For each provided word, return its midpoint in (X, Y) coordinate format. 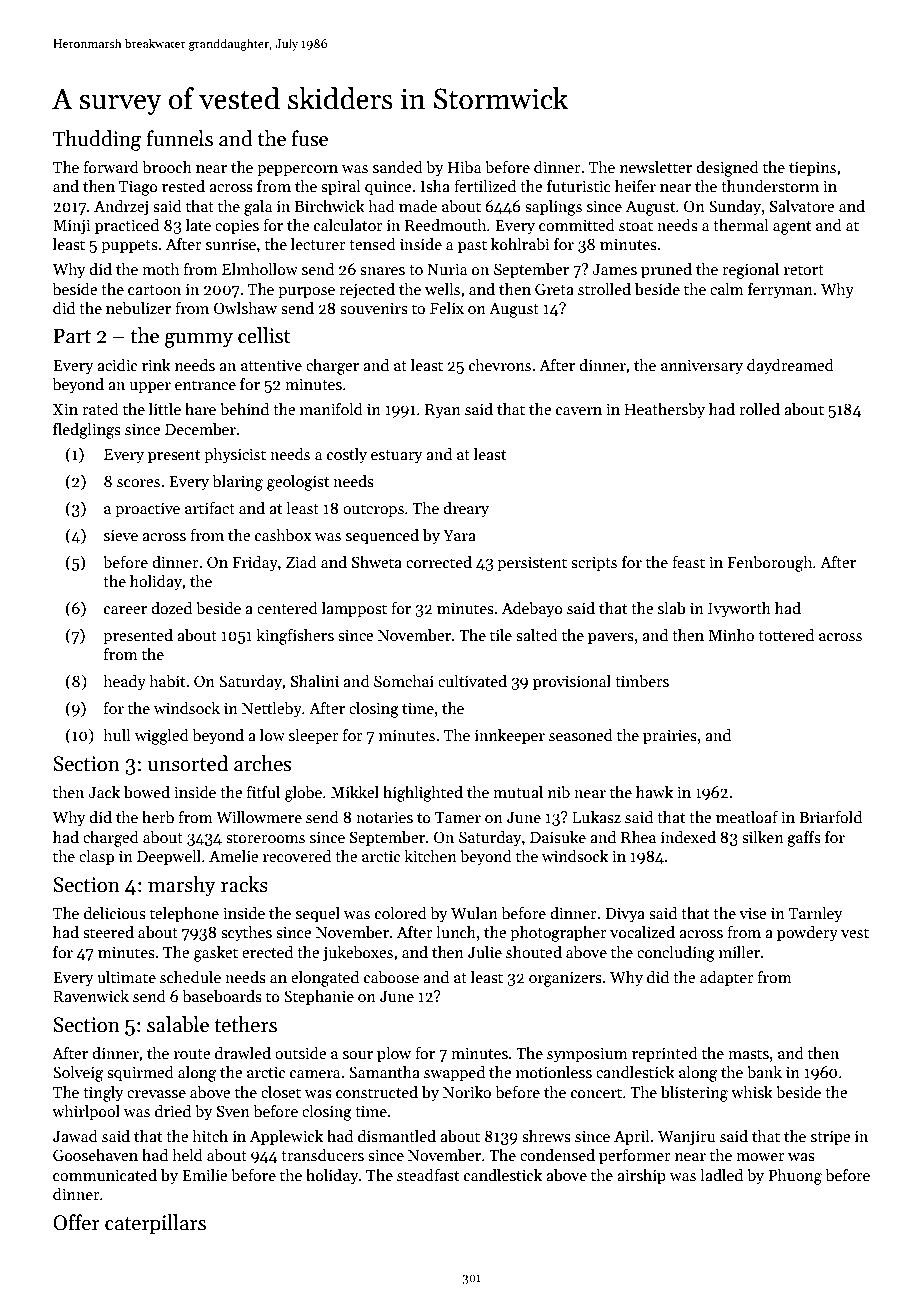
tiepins (812, 169)
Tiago (138, 188)
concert (596, 1093)
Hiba (464, 167)
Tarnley (816, 915)
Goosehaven (95, 1155)
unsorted (188, 763)
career (125, 610)
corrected (439, 562)
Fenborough (769, 564)
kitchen (430, 856)
